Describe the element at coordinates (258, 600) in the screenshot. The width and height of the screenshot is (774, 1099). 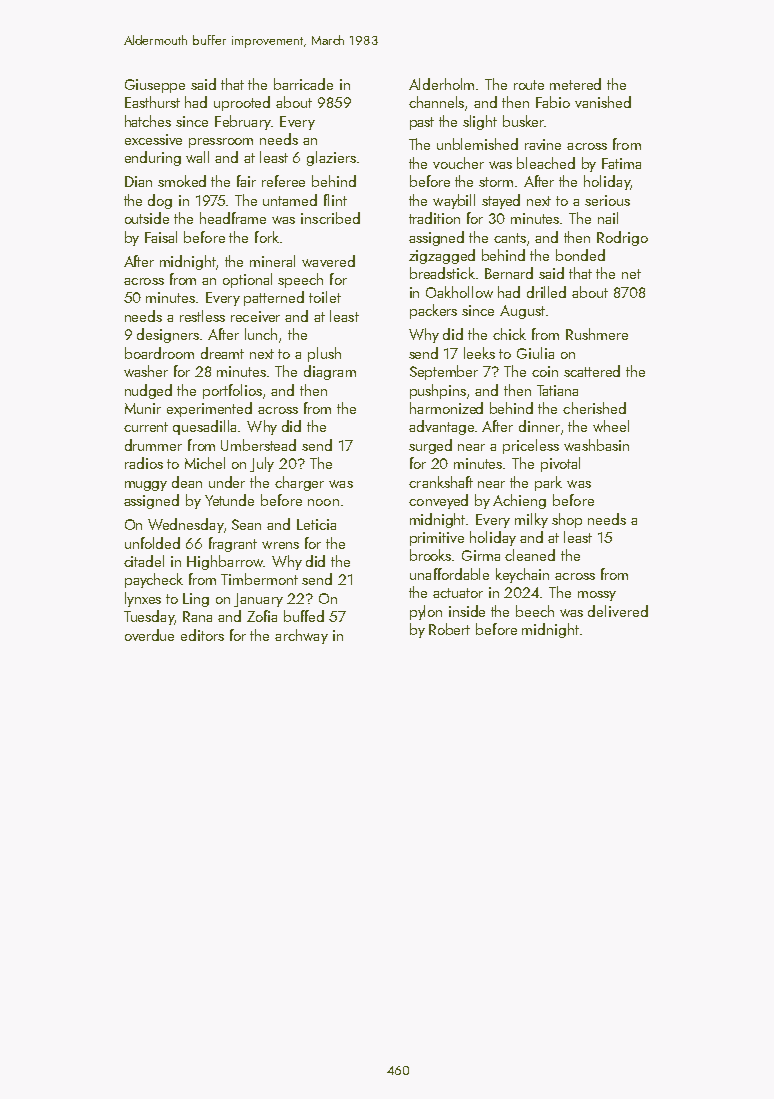
I see `January` at that location.
